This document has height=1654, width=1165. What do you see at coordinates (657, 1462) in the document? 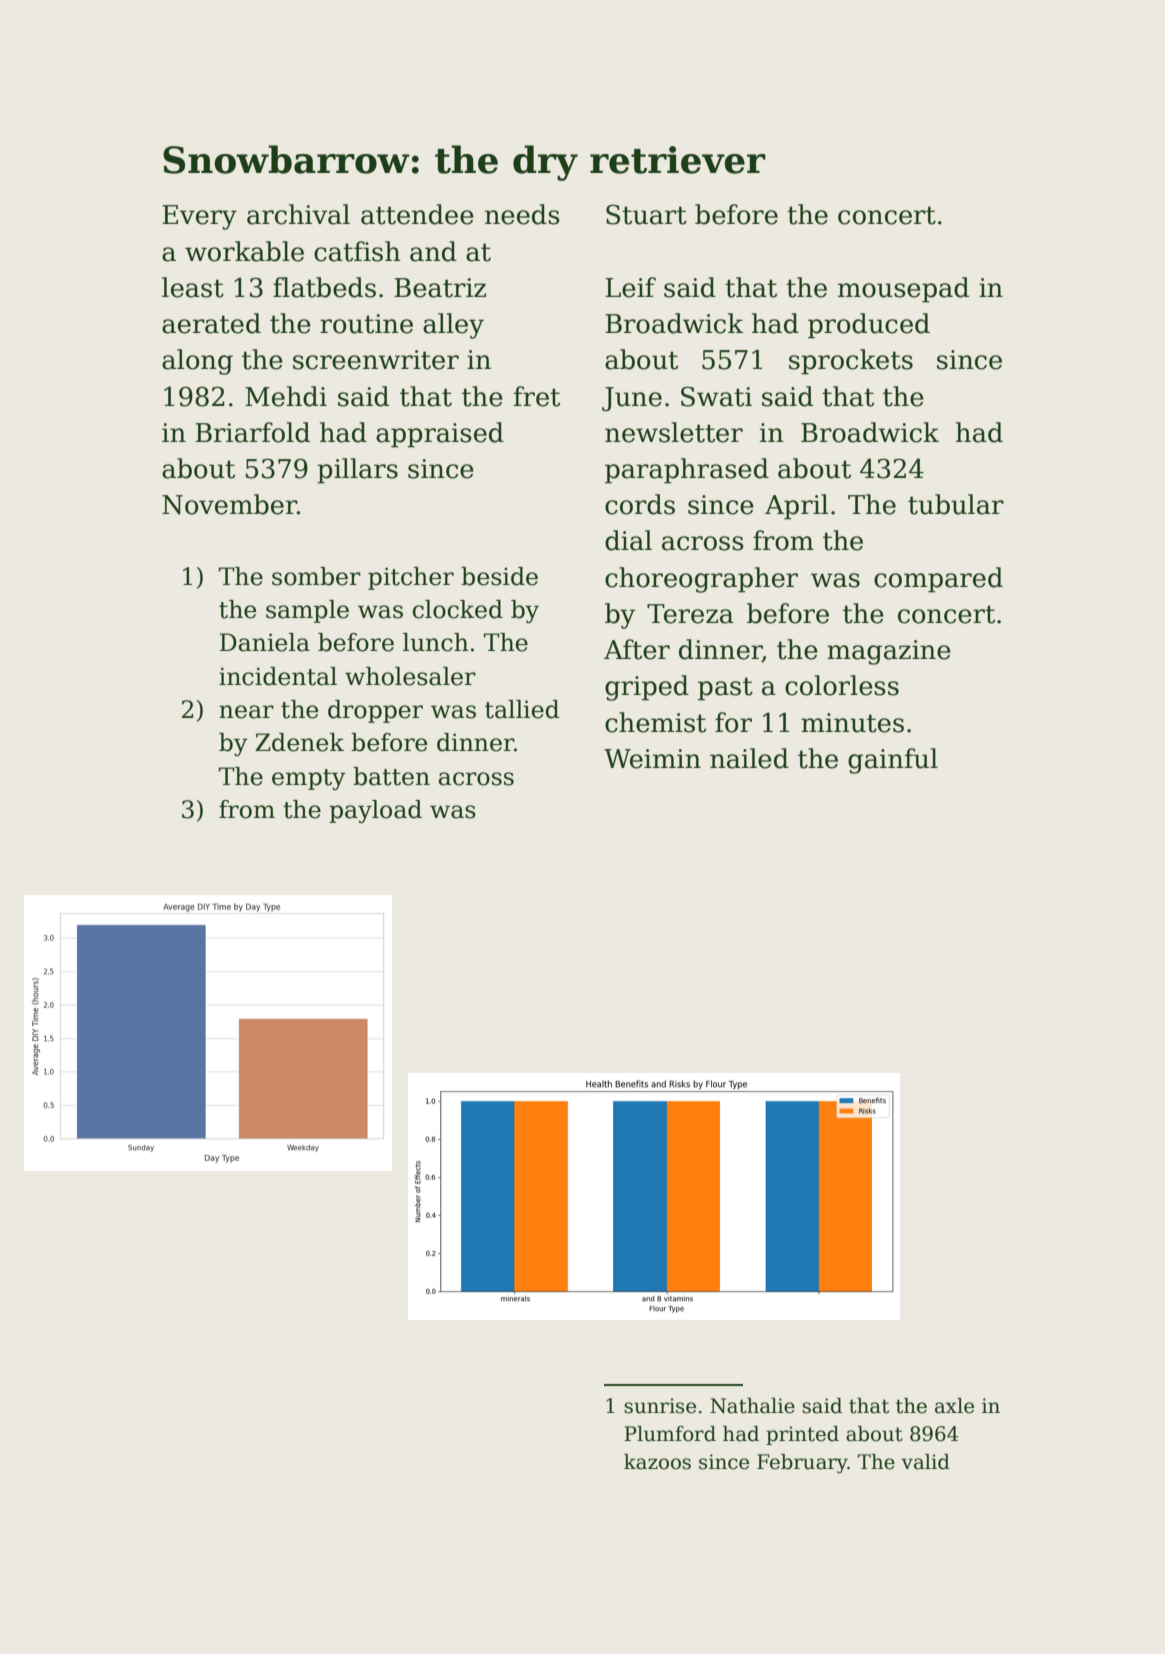
I see `kazoos` at bounding box center [657, 1462].
